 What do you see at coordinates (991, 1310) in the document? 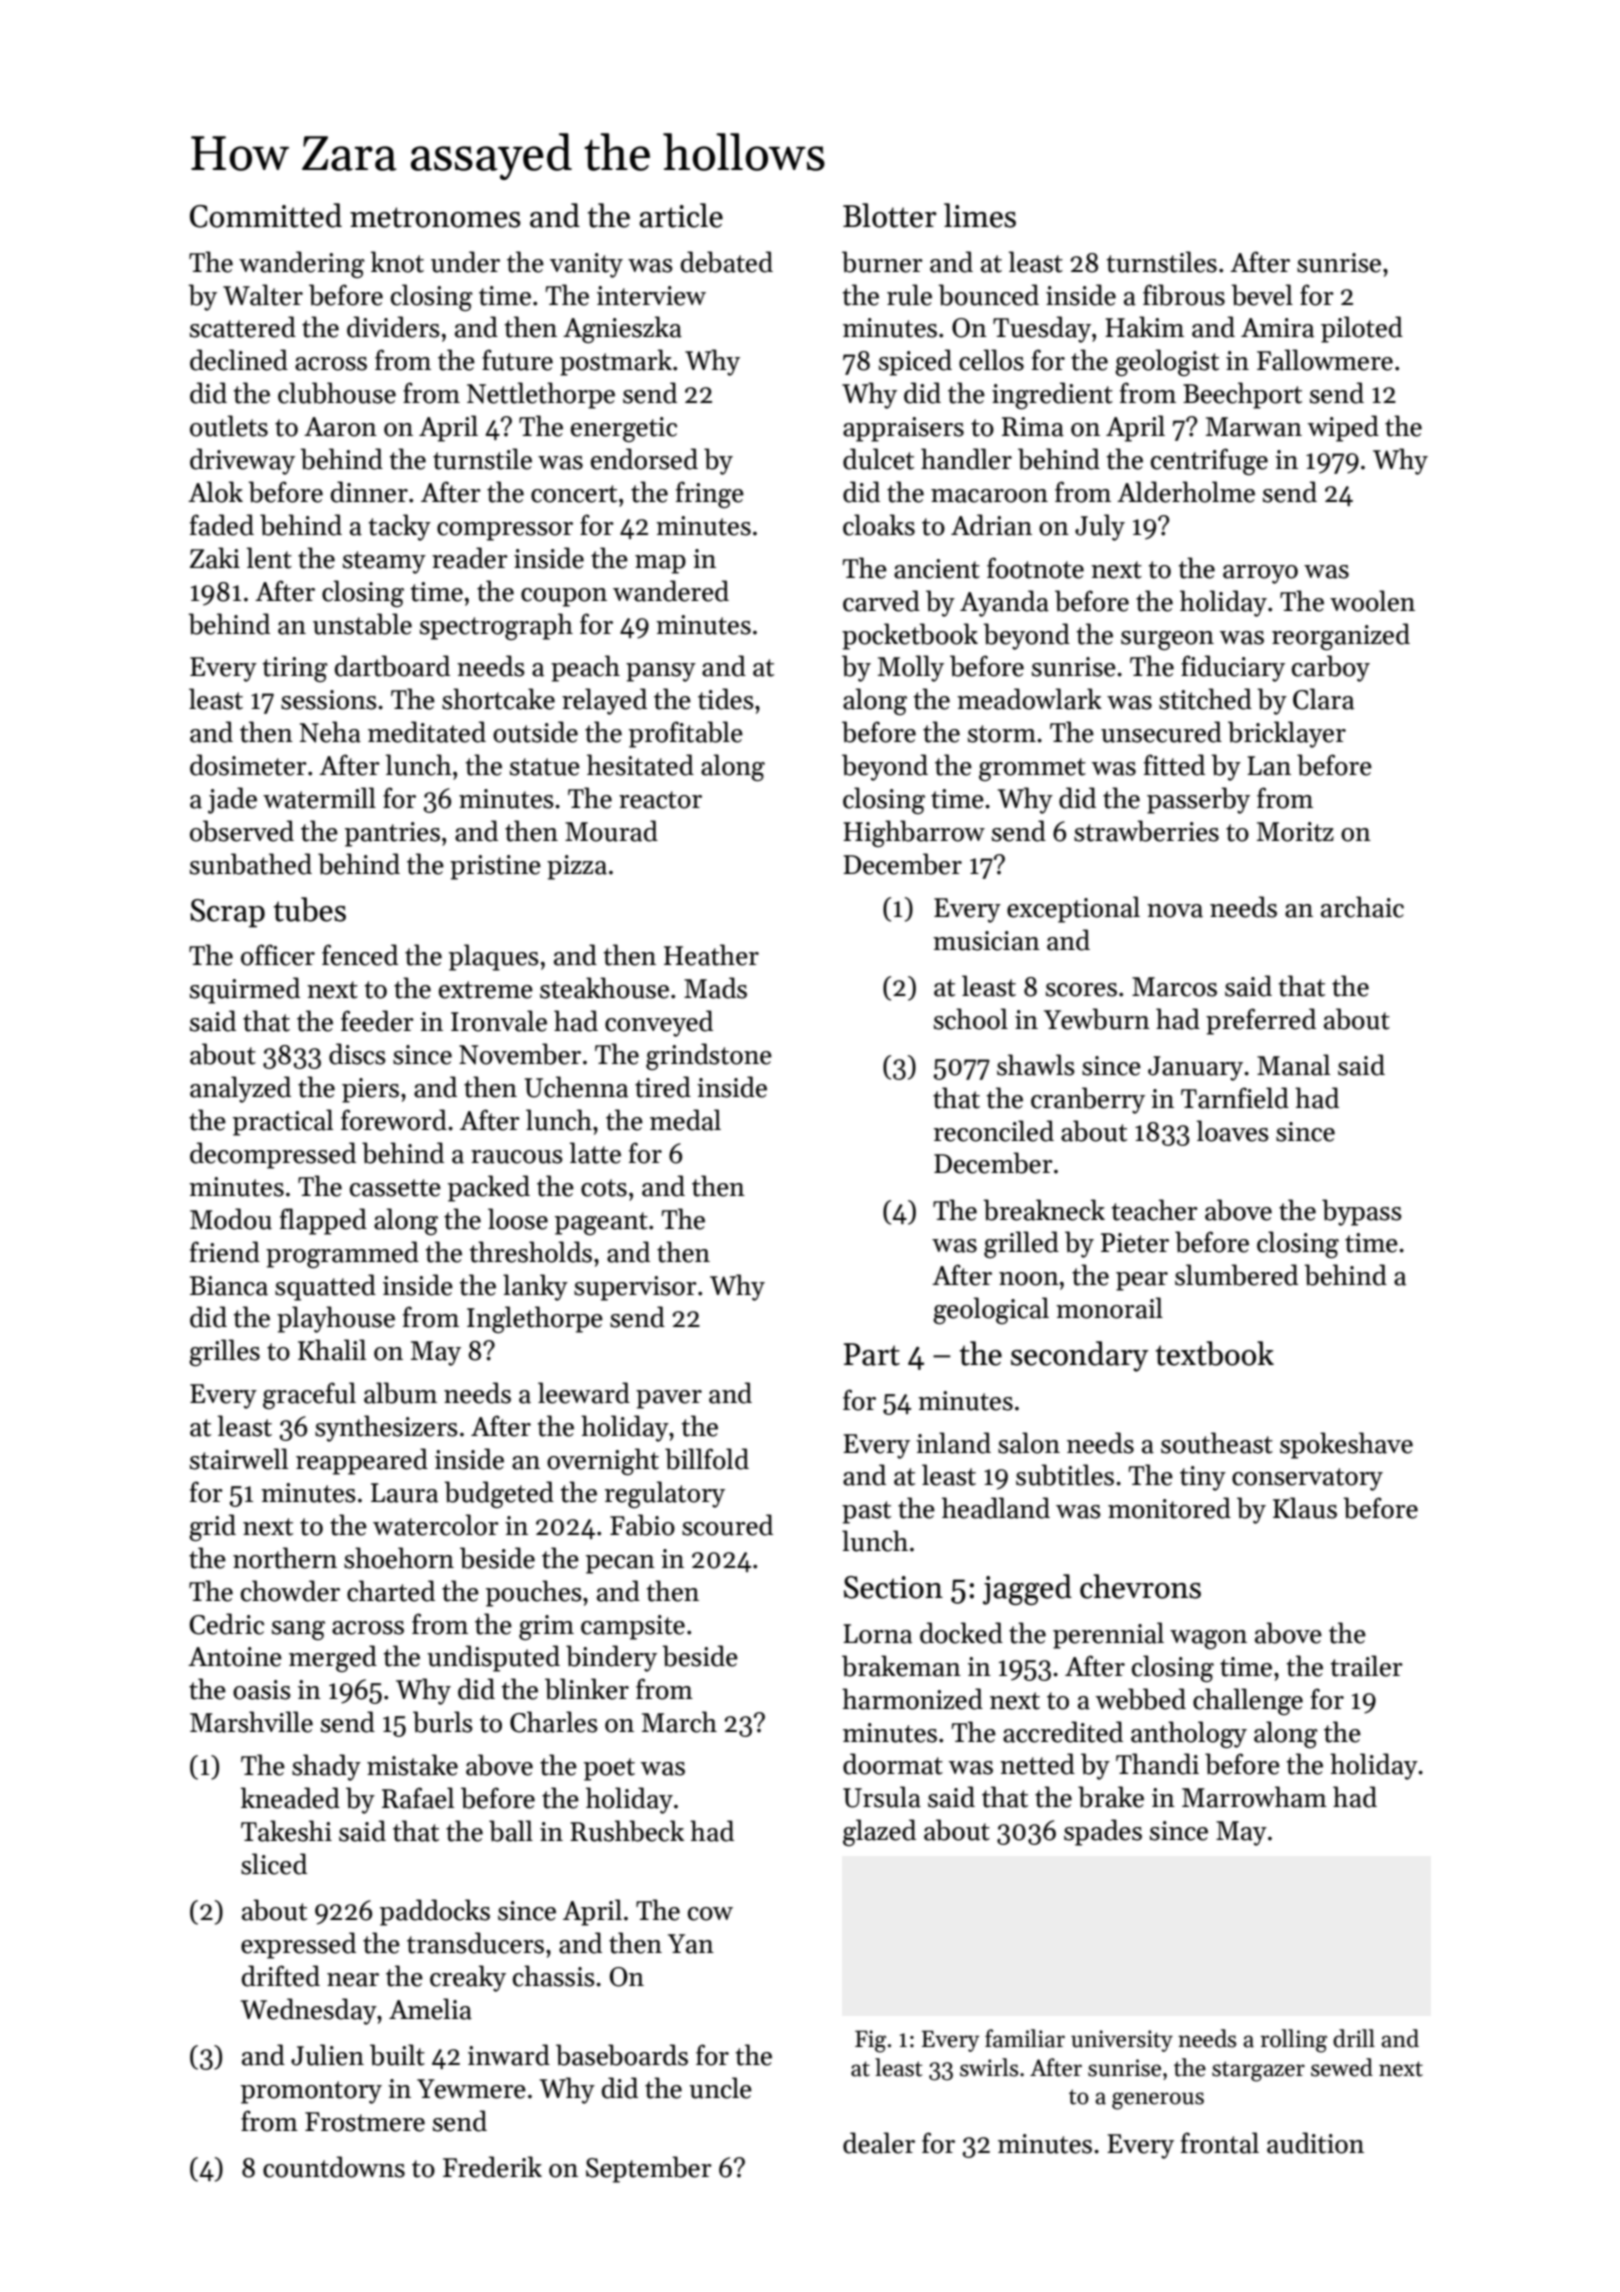
I see `geological` at bounding box center [991, 1310].
